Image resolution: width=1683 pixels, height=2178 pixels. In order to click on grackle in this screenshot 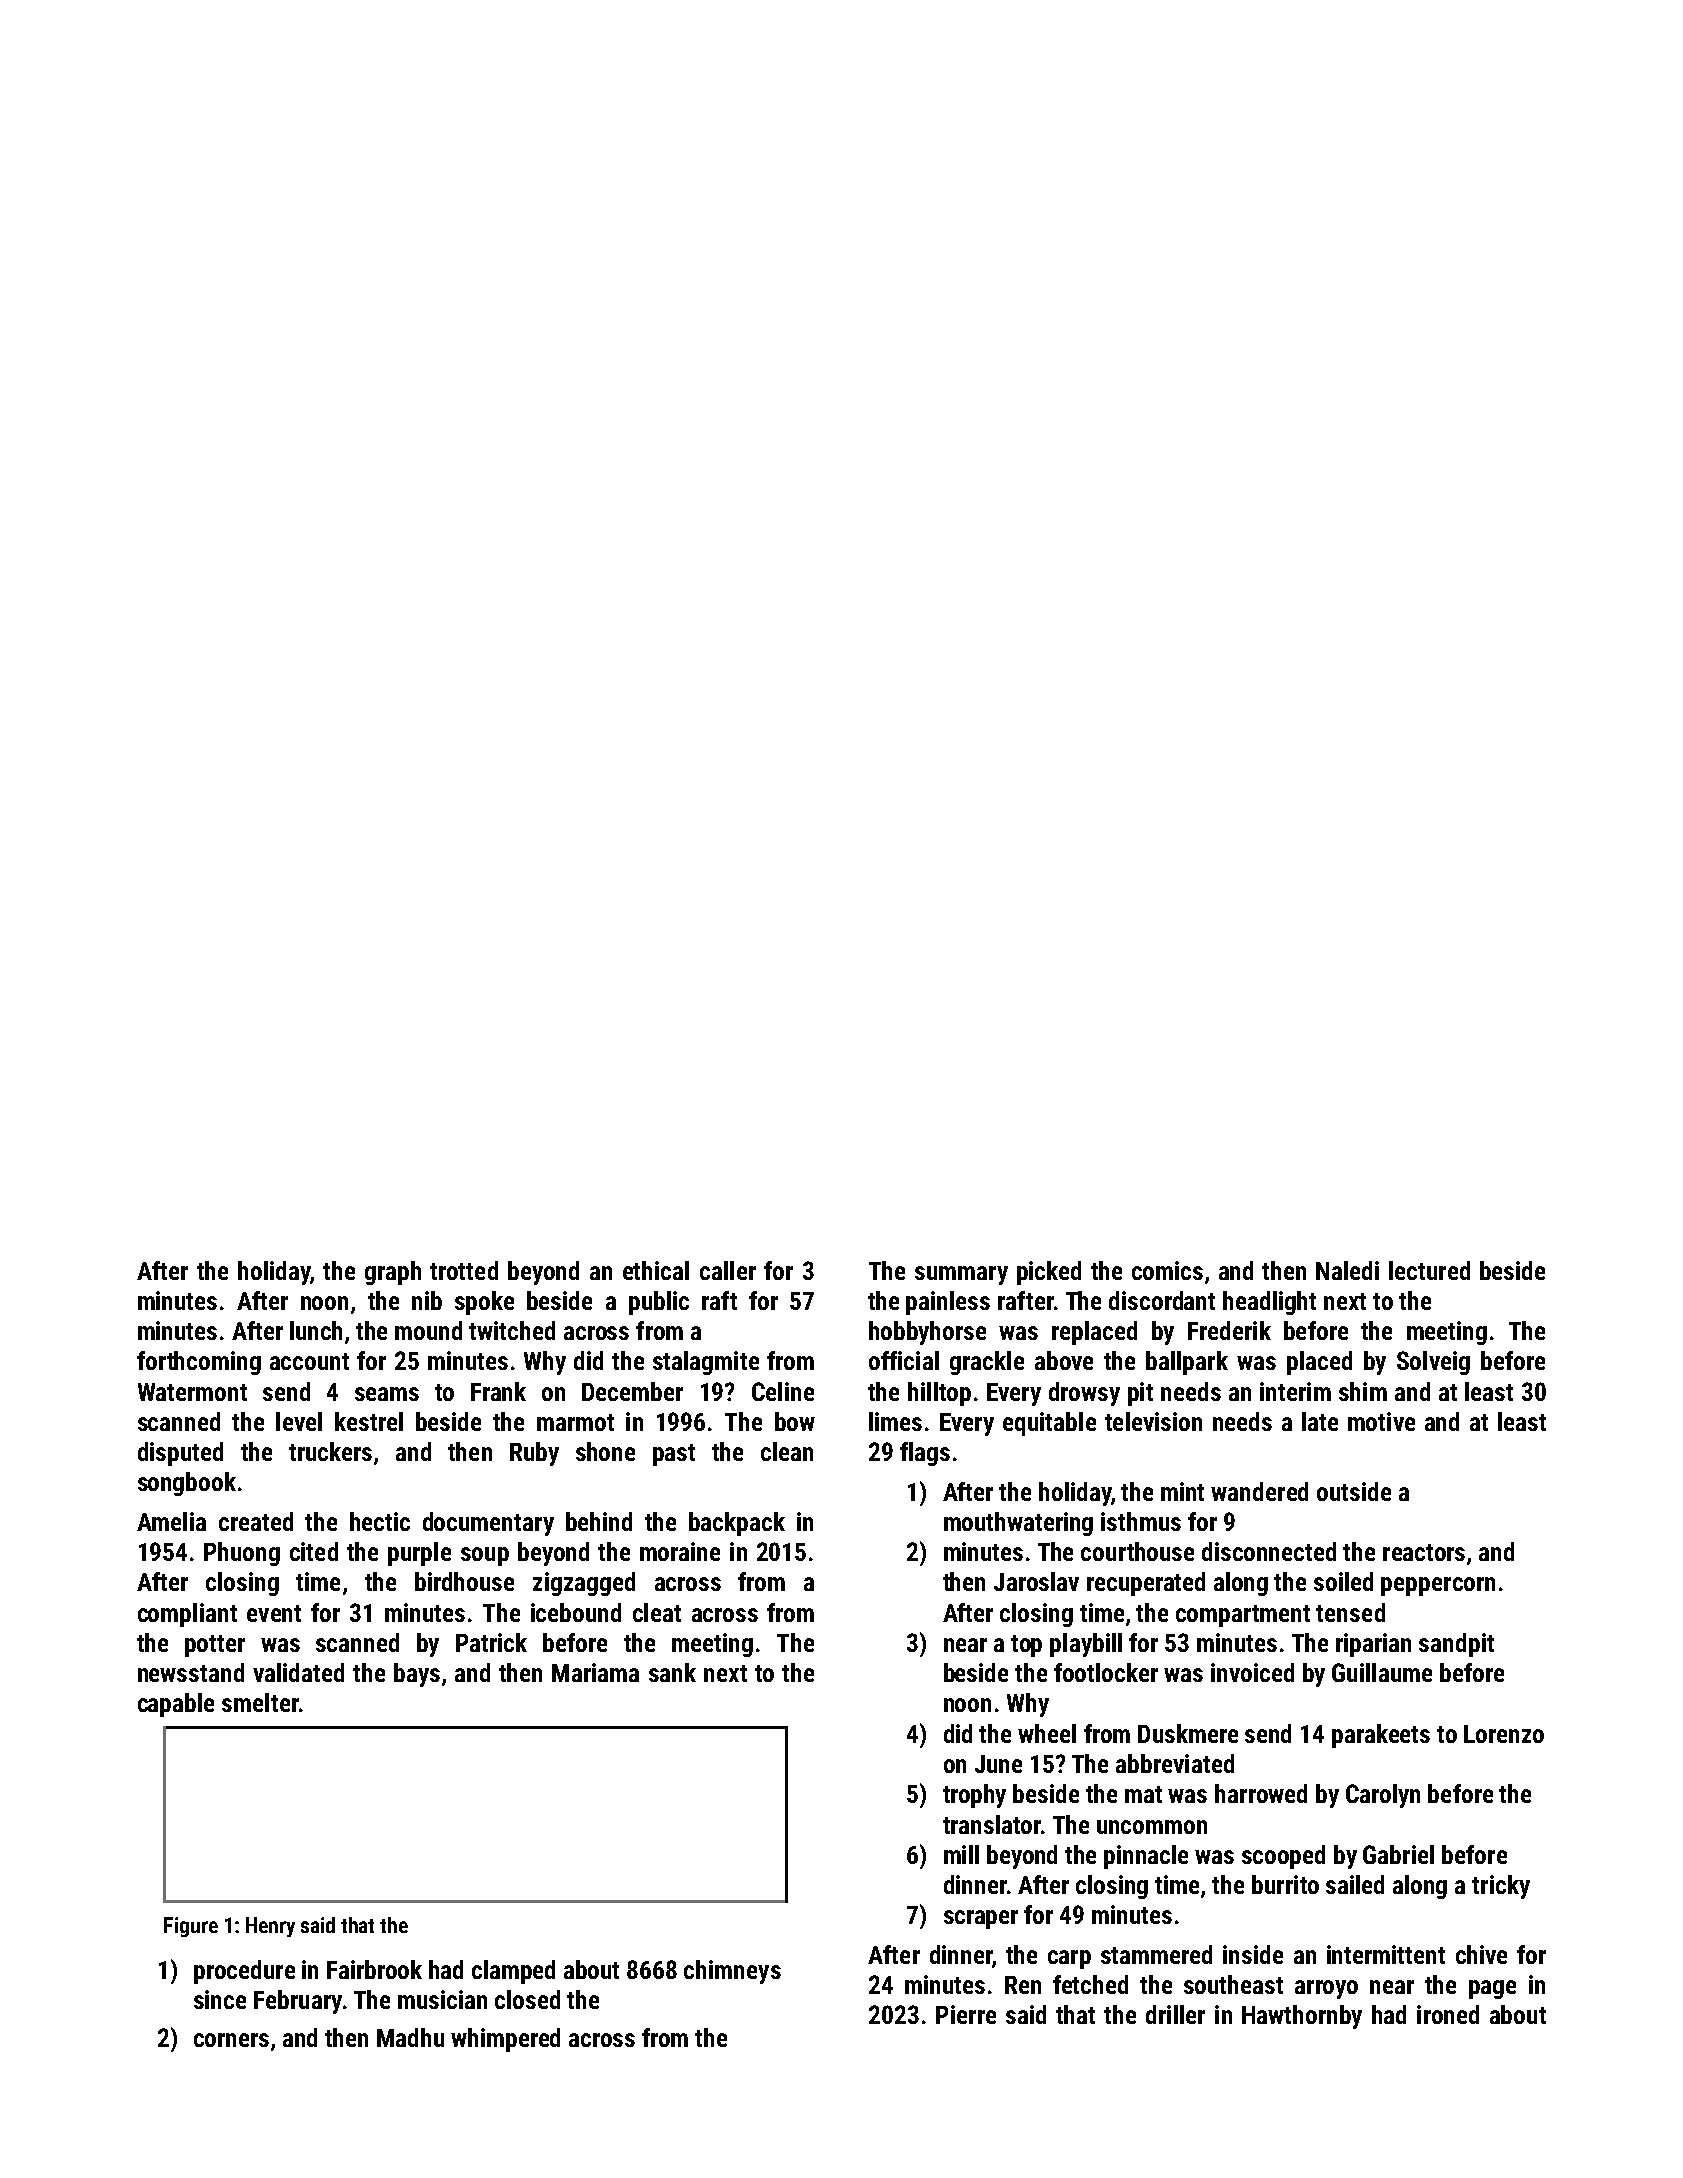, I will do `click(987, 1363)`.
